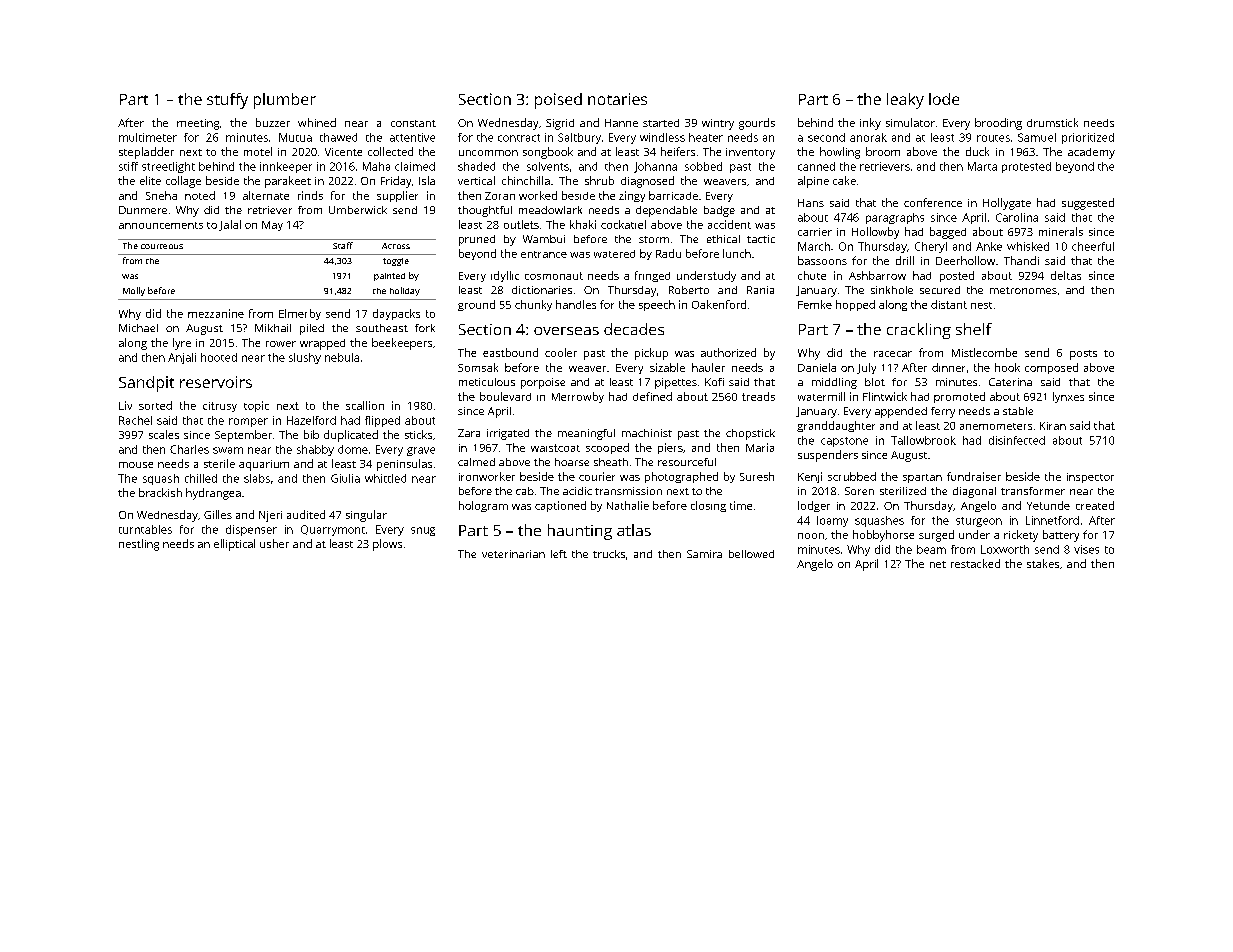 The height and width of the image is (952, 1233). I want to click on notaries, so click(617, 99).
